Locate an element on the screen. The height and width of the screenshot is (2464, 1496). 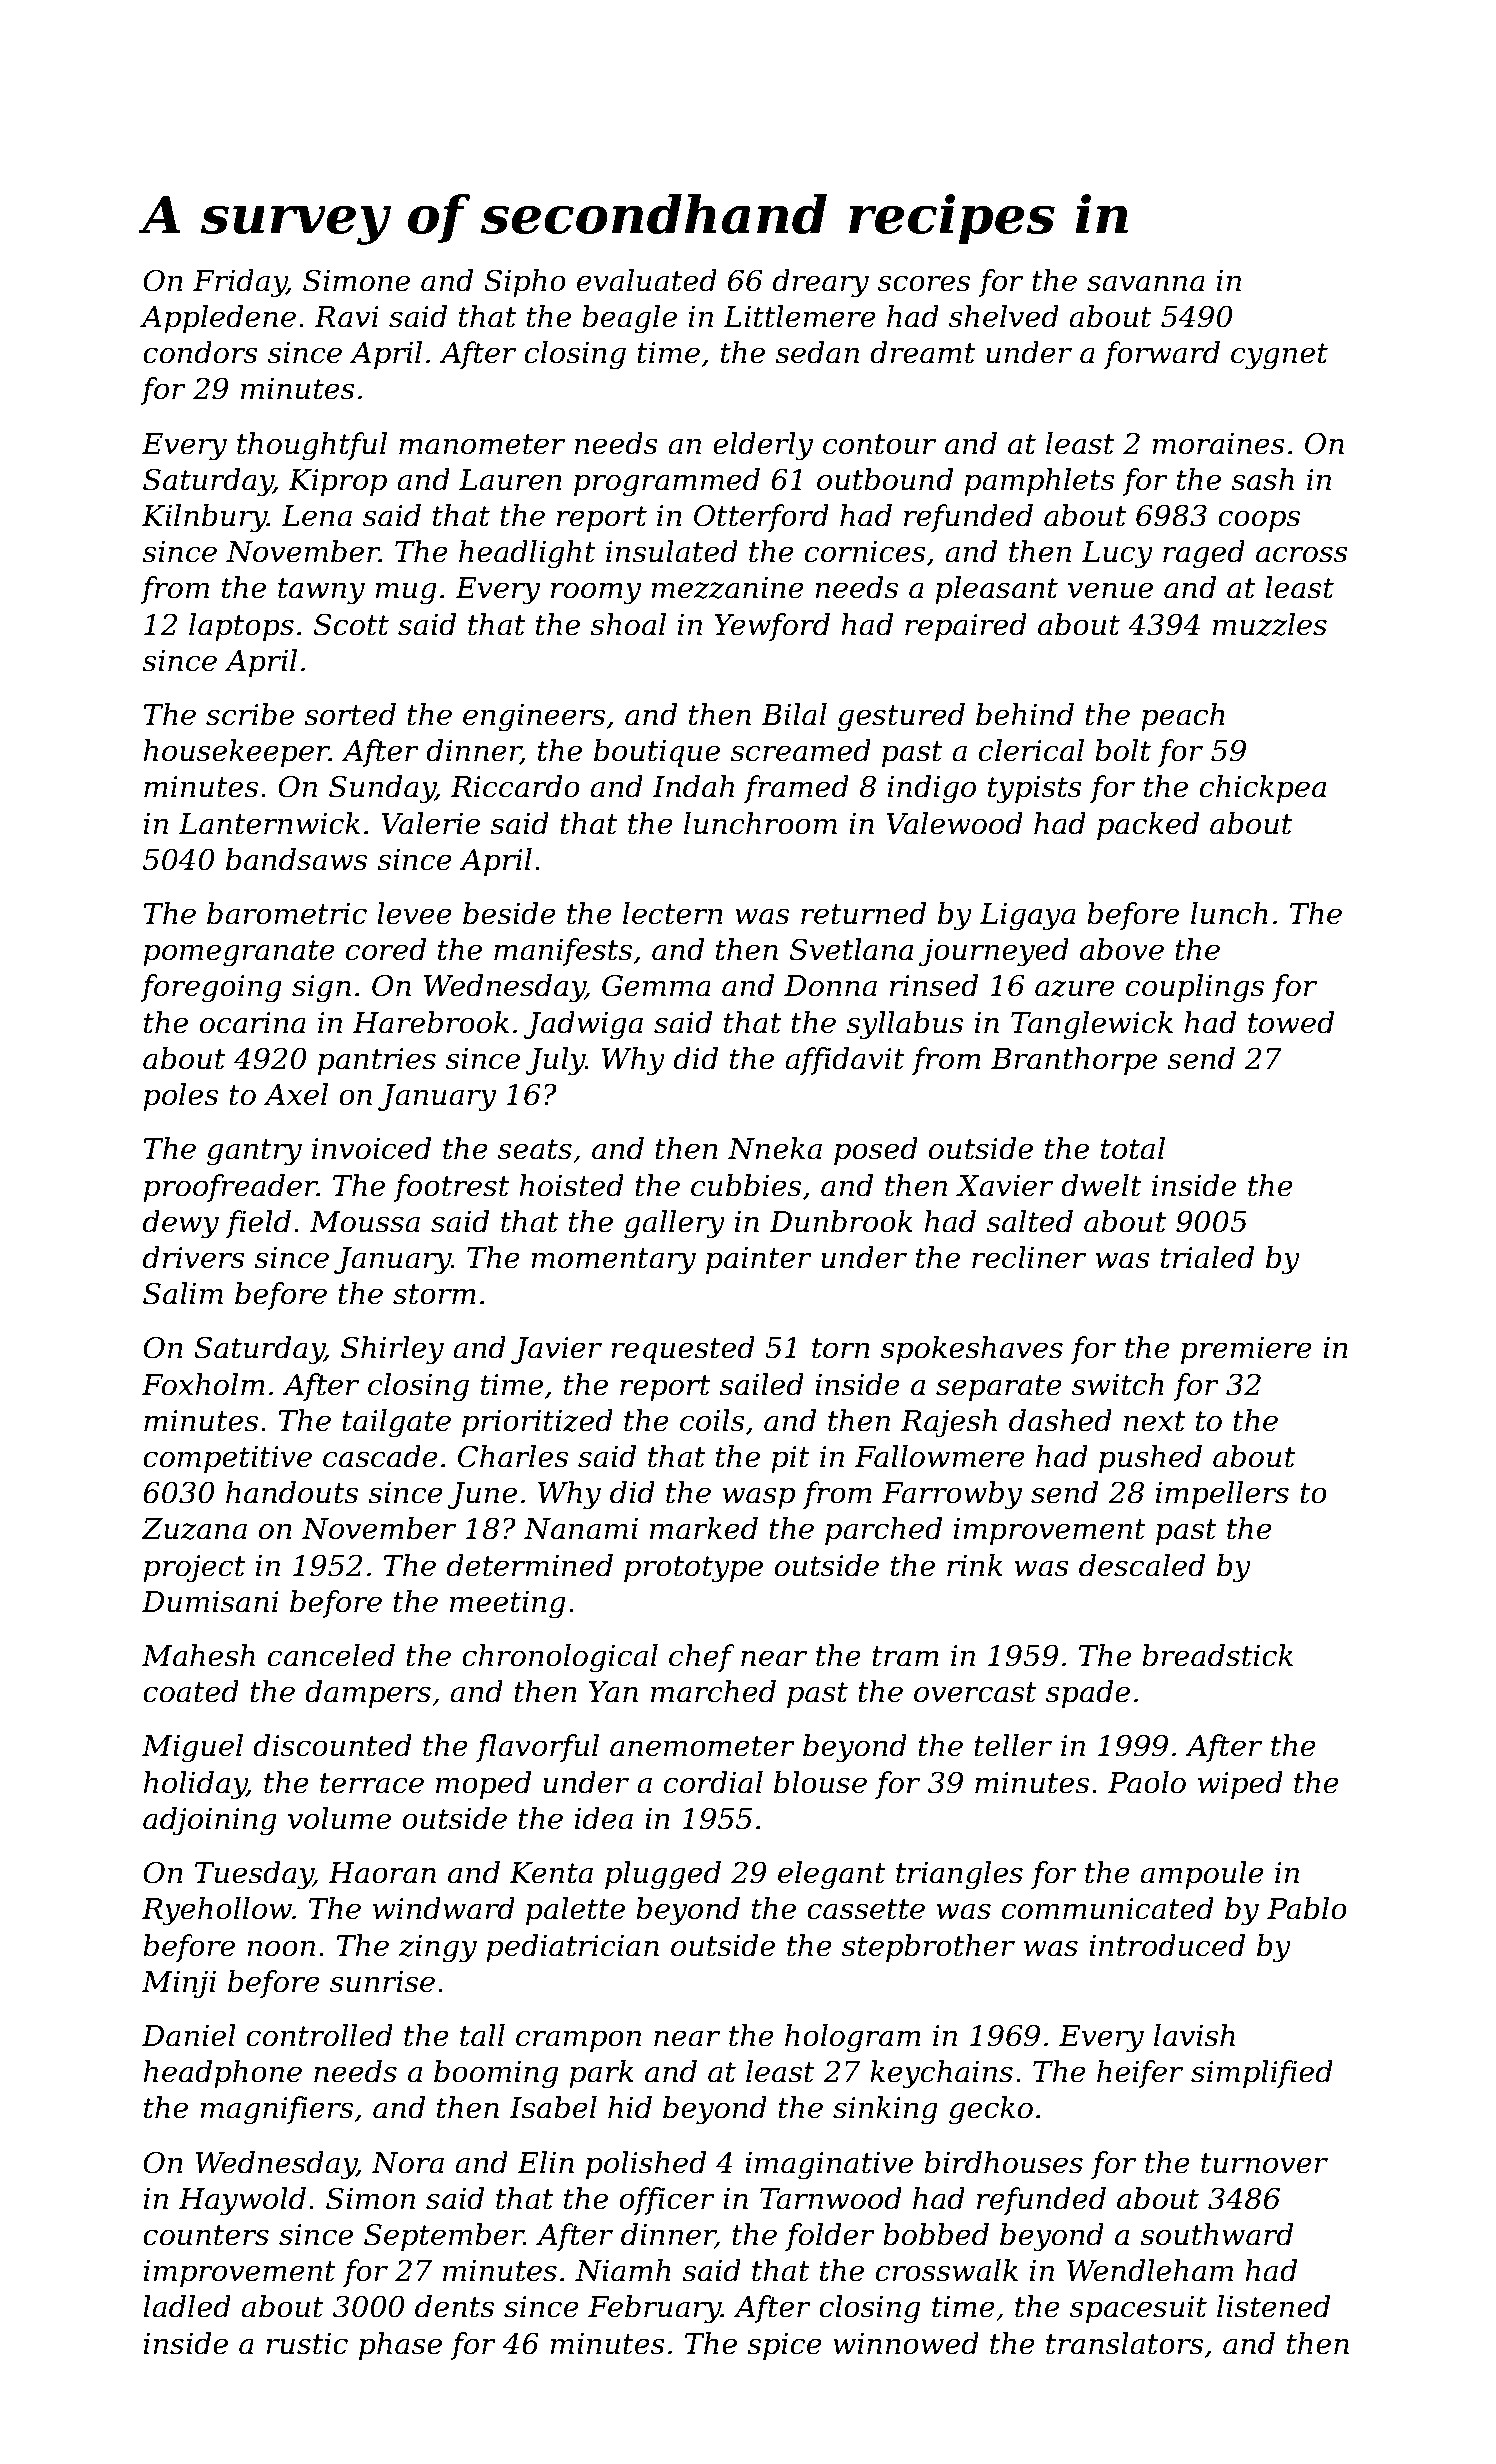
breadstick is located at coordinates (1217, 1655).
